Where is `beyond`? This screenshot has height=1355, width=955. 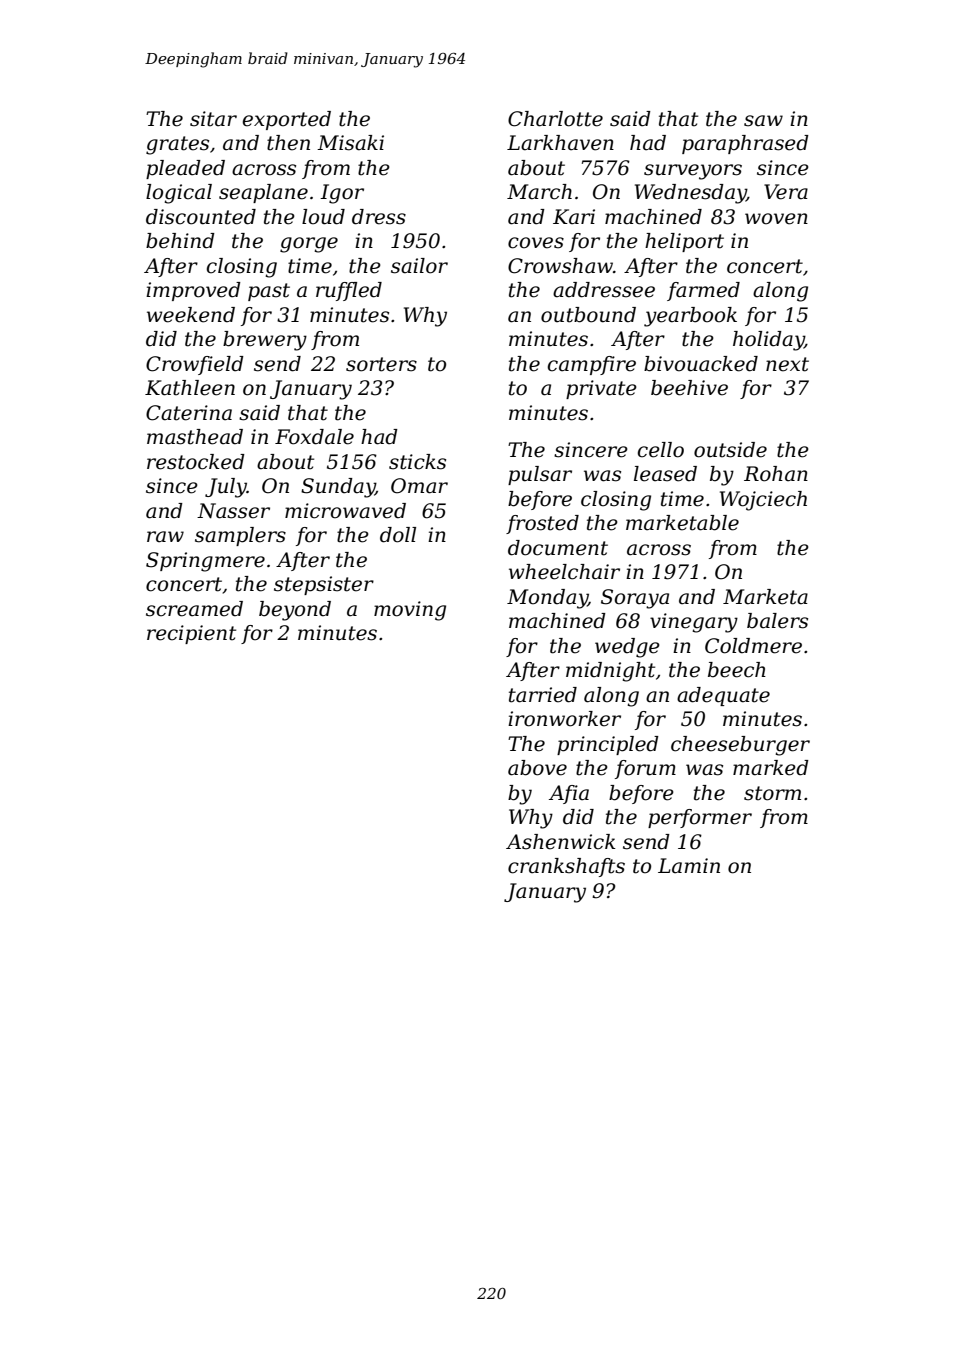
beyond is located at coordinates (295, 611).
